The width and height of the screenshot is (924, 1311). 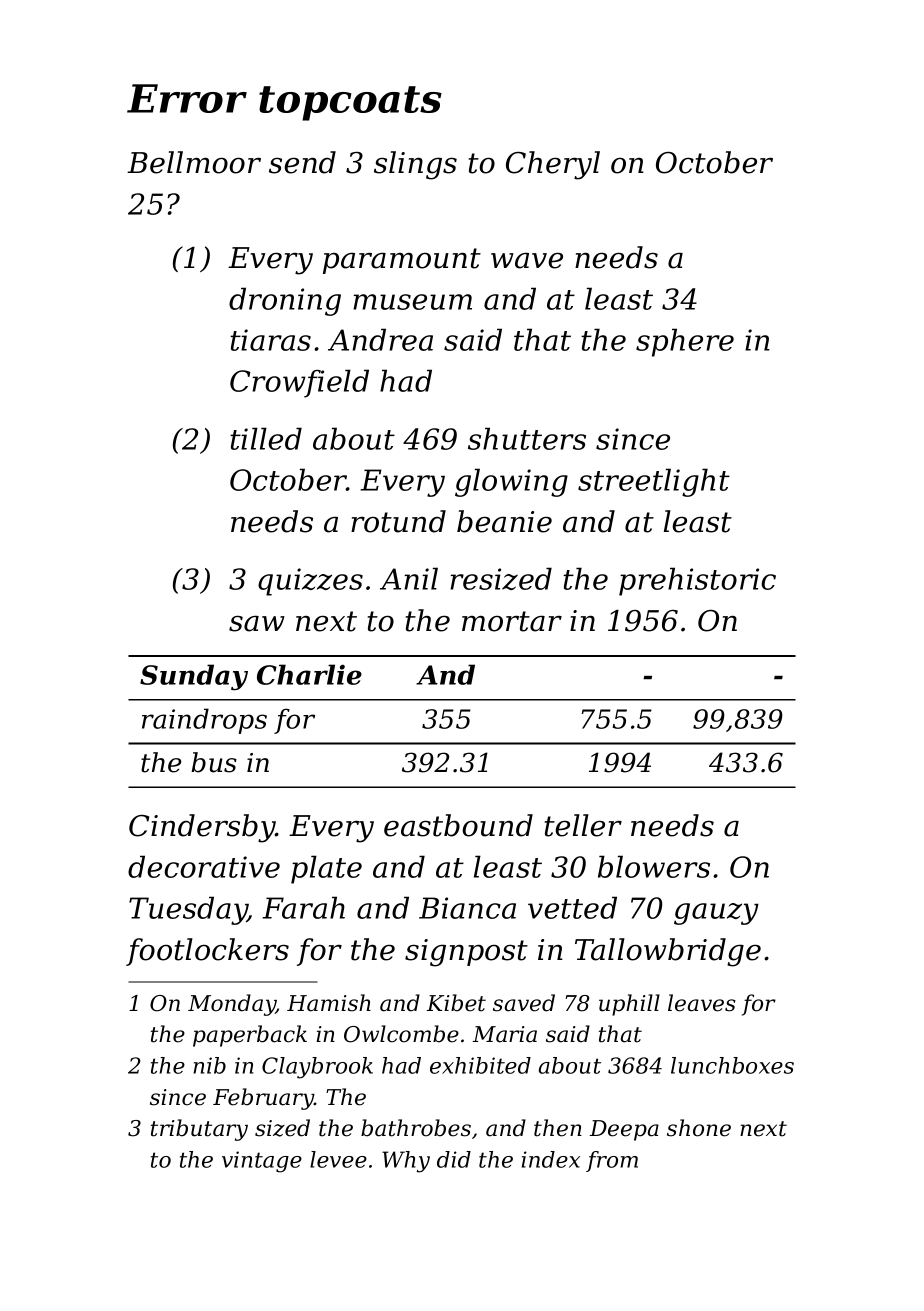 What do you see at coordinates (326, 869) in the screenshot?
I see `plate` at bounding box center [326, 869].
